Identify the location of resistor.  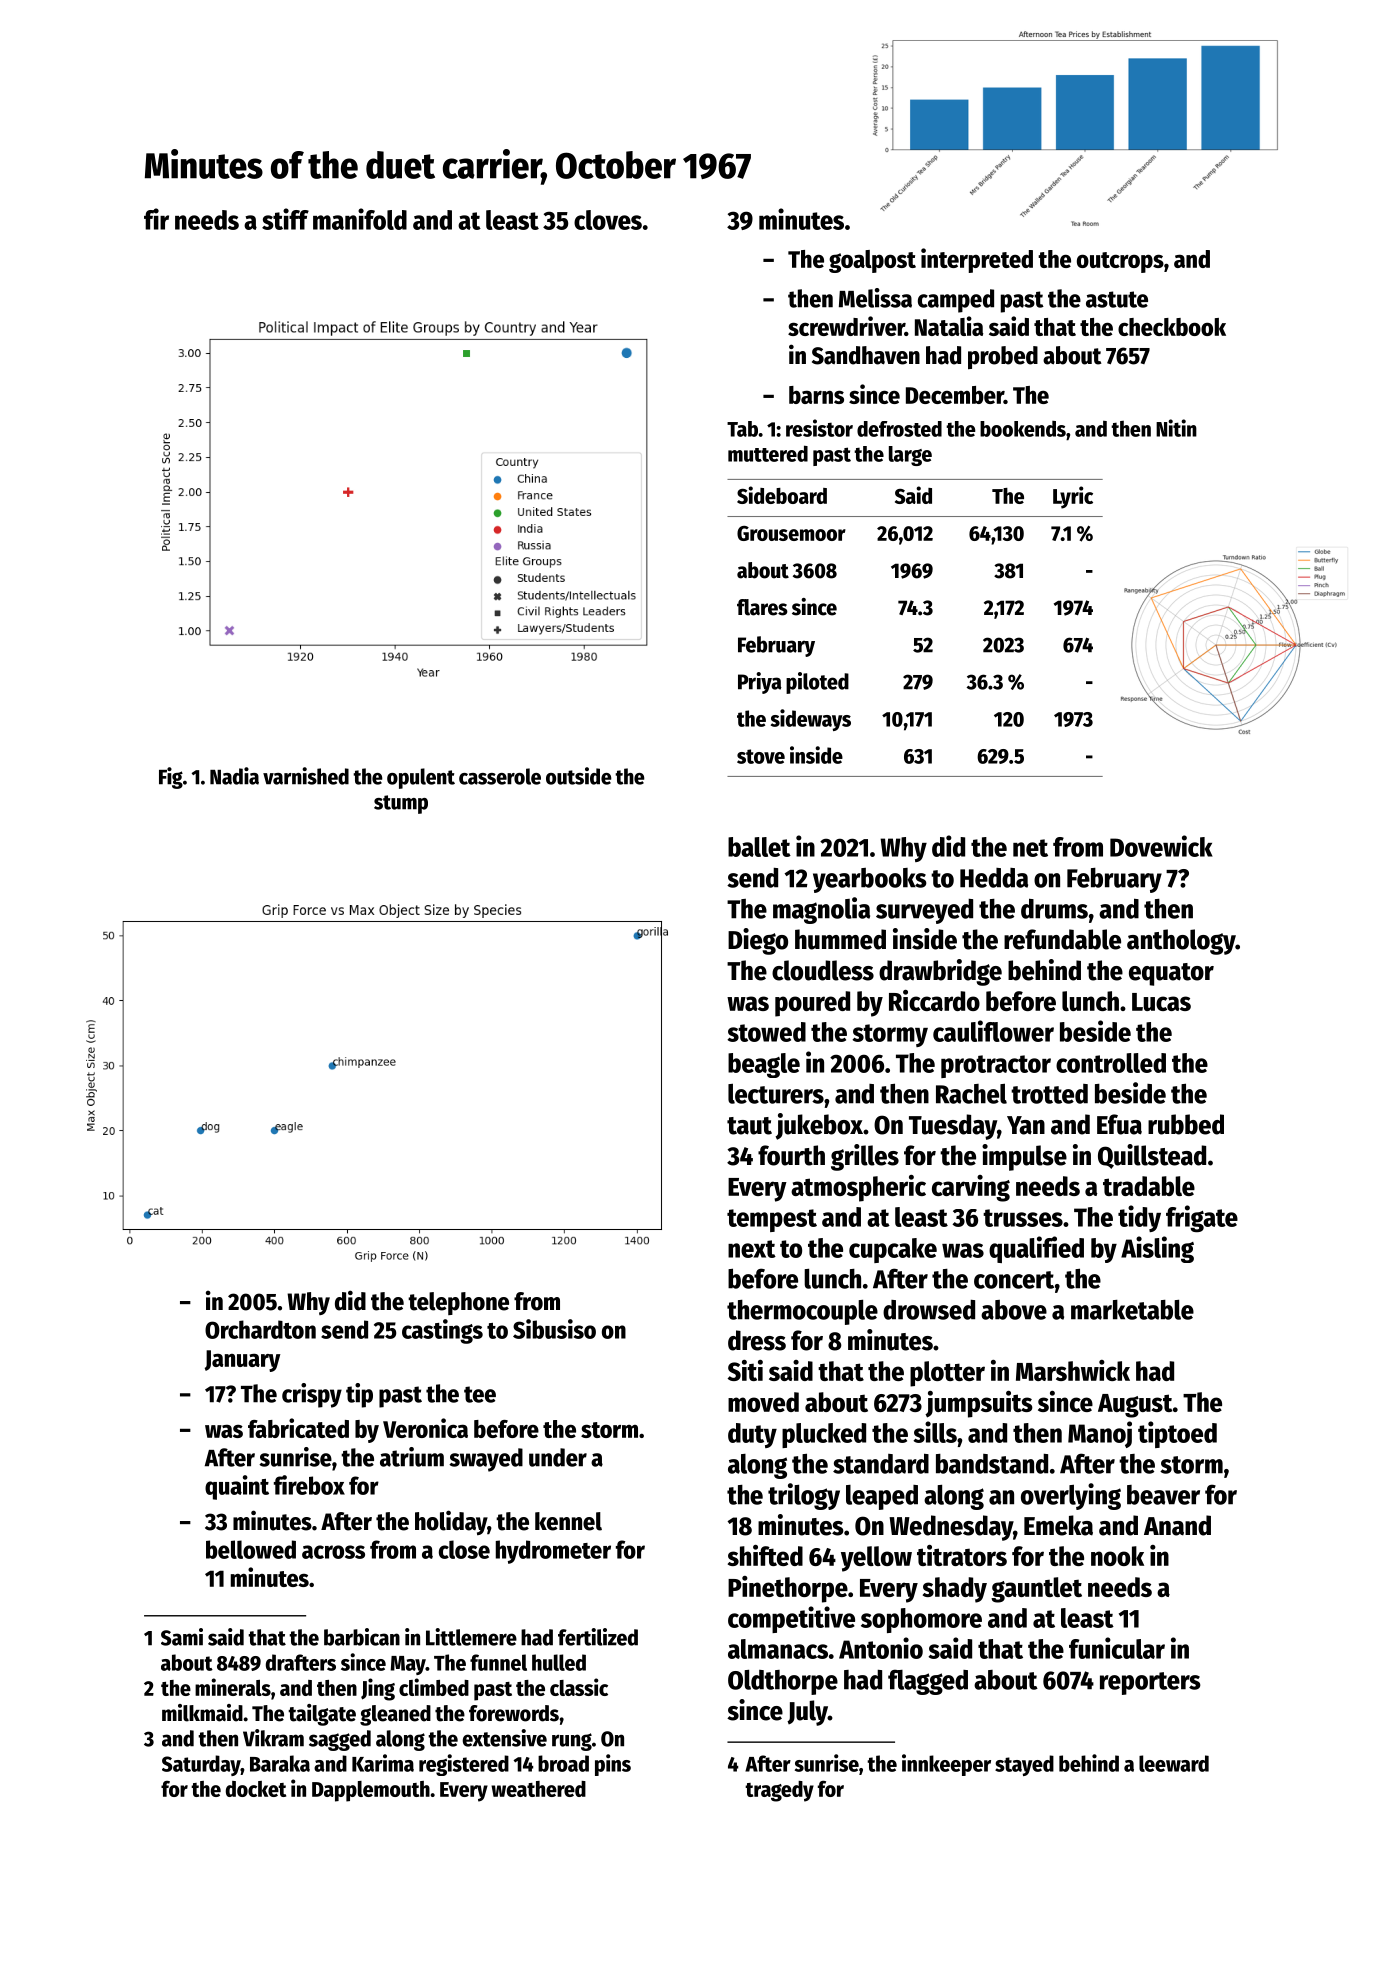
(819, 428).
